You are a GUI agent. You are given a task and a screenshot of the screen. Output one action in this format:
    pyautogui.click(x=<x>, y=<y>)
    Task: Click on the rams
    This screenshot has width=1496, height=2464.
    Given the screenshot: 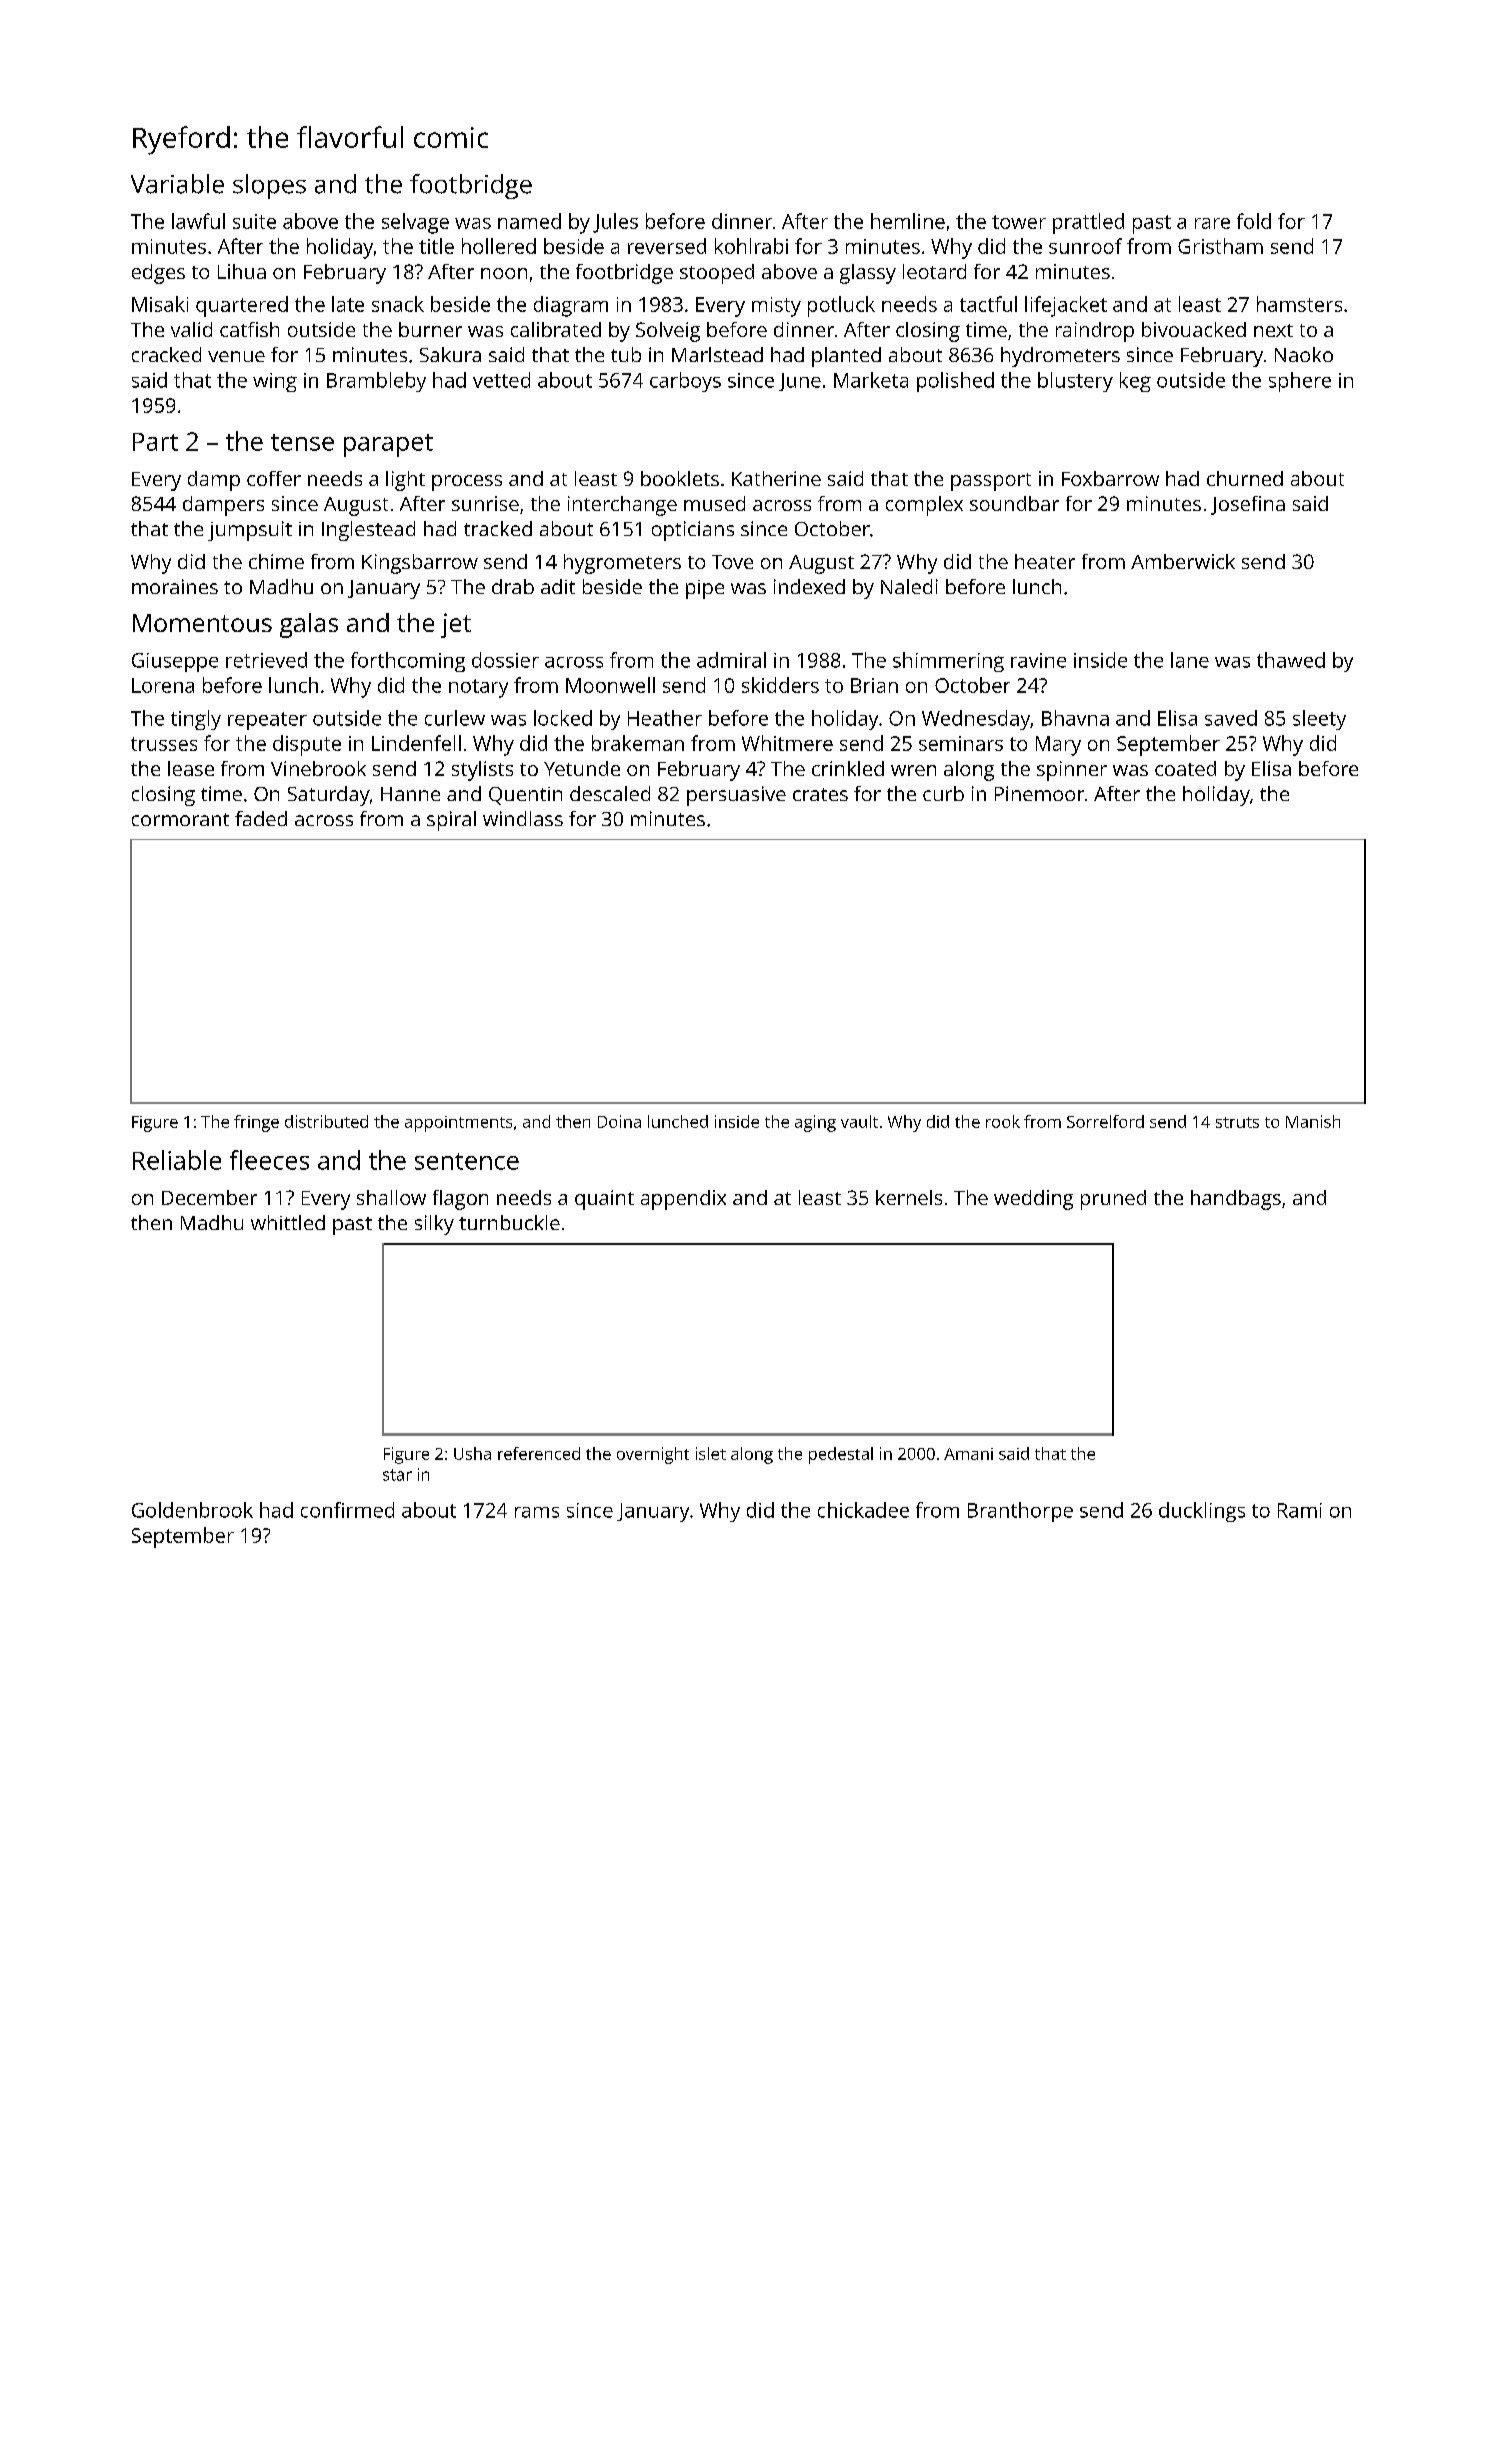 What is the action you would take?
    pyautogui.click(x=537, y=1512)
